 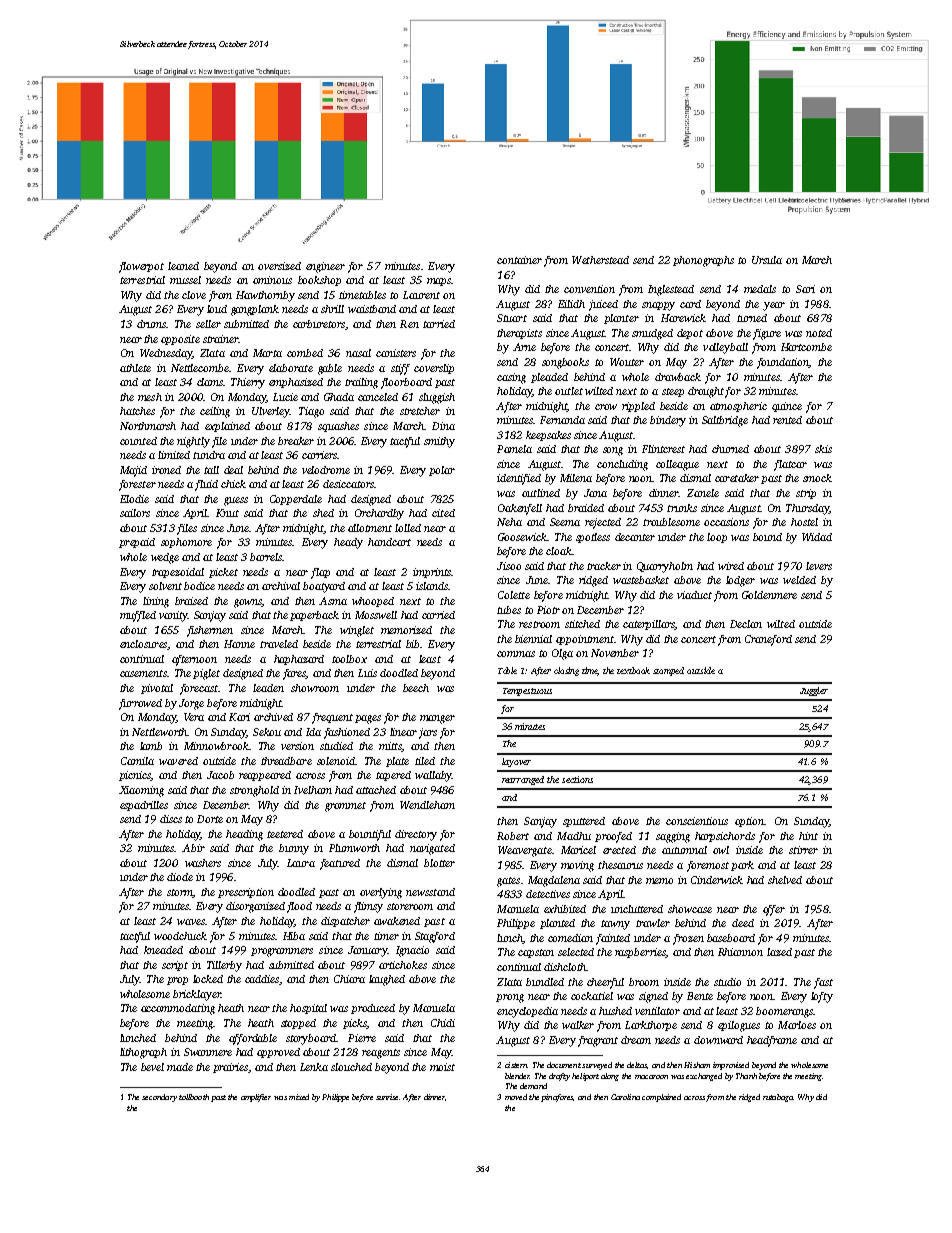 What do you see at coordinates (255, 907) in the page?
I see `disorganized` at bounding box center [255, 907].
